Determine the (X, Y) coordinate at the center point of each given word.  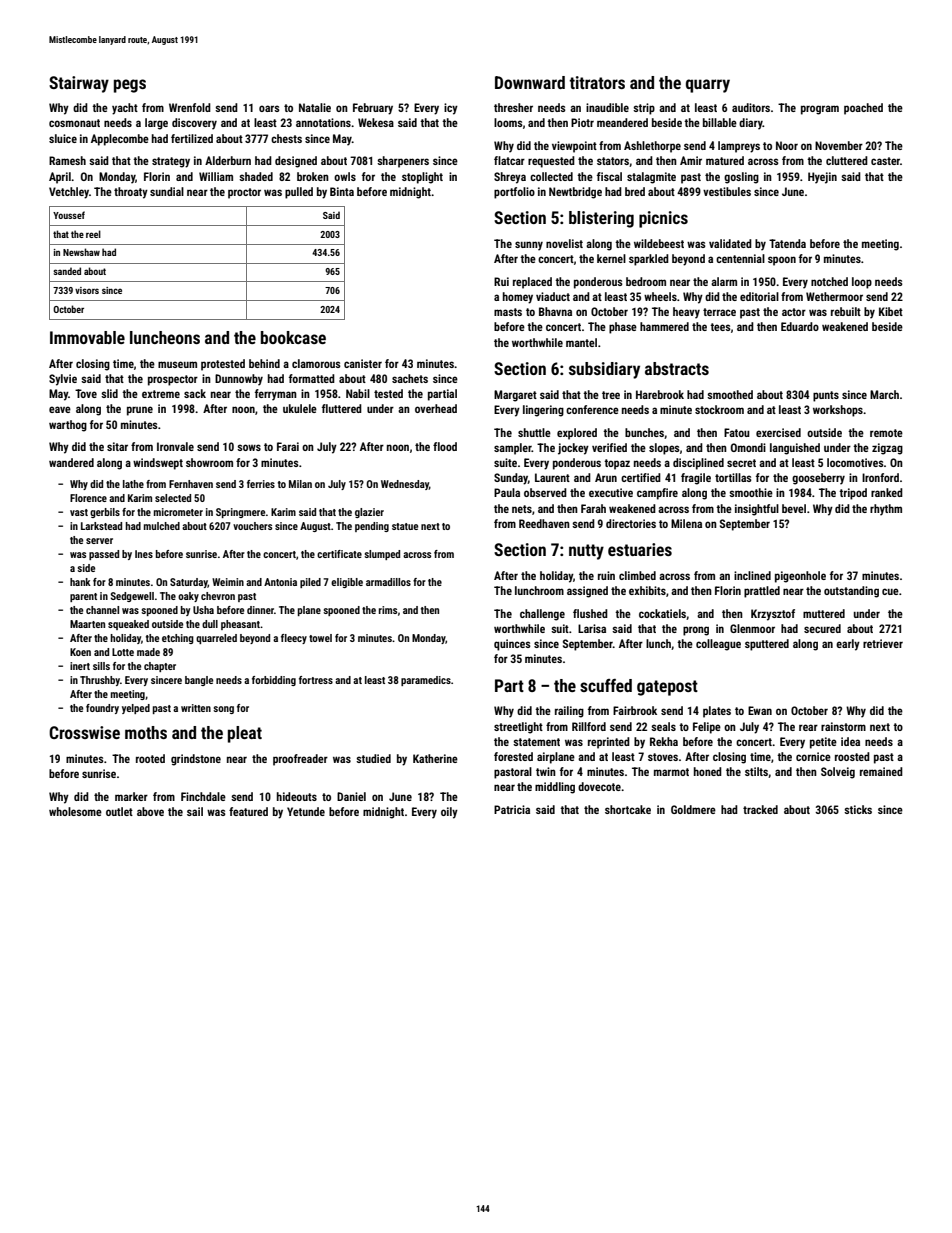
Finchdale (203, 796)
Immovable (87, 337)
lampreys (739, 147)
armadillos (388, 582)
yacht (125, 109)
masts (508, 312)
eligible (347, 583)
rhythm (886, 510)
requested (551, 162)
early (848, 645)
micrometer (178, 512)
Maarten (87, 624)
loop (862, 283)
